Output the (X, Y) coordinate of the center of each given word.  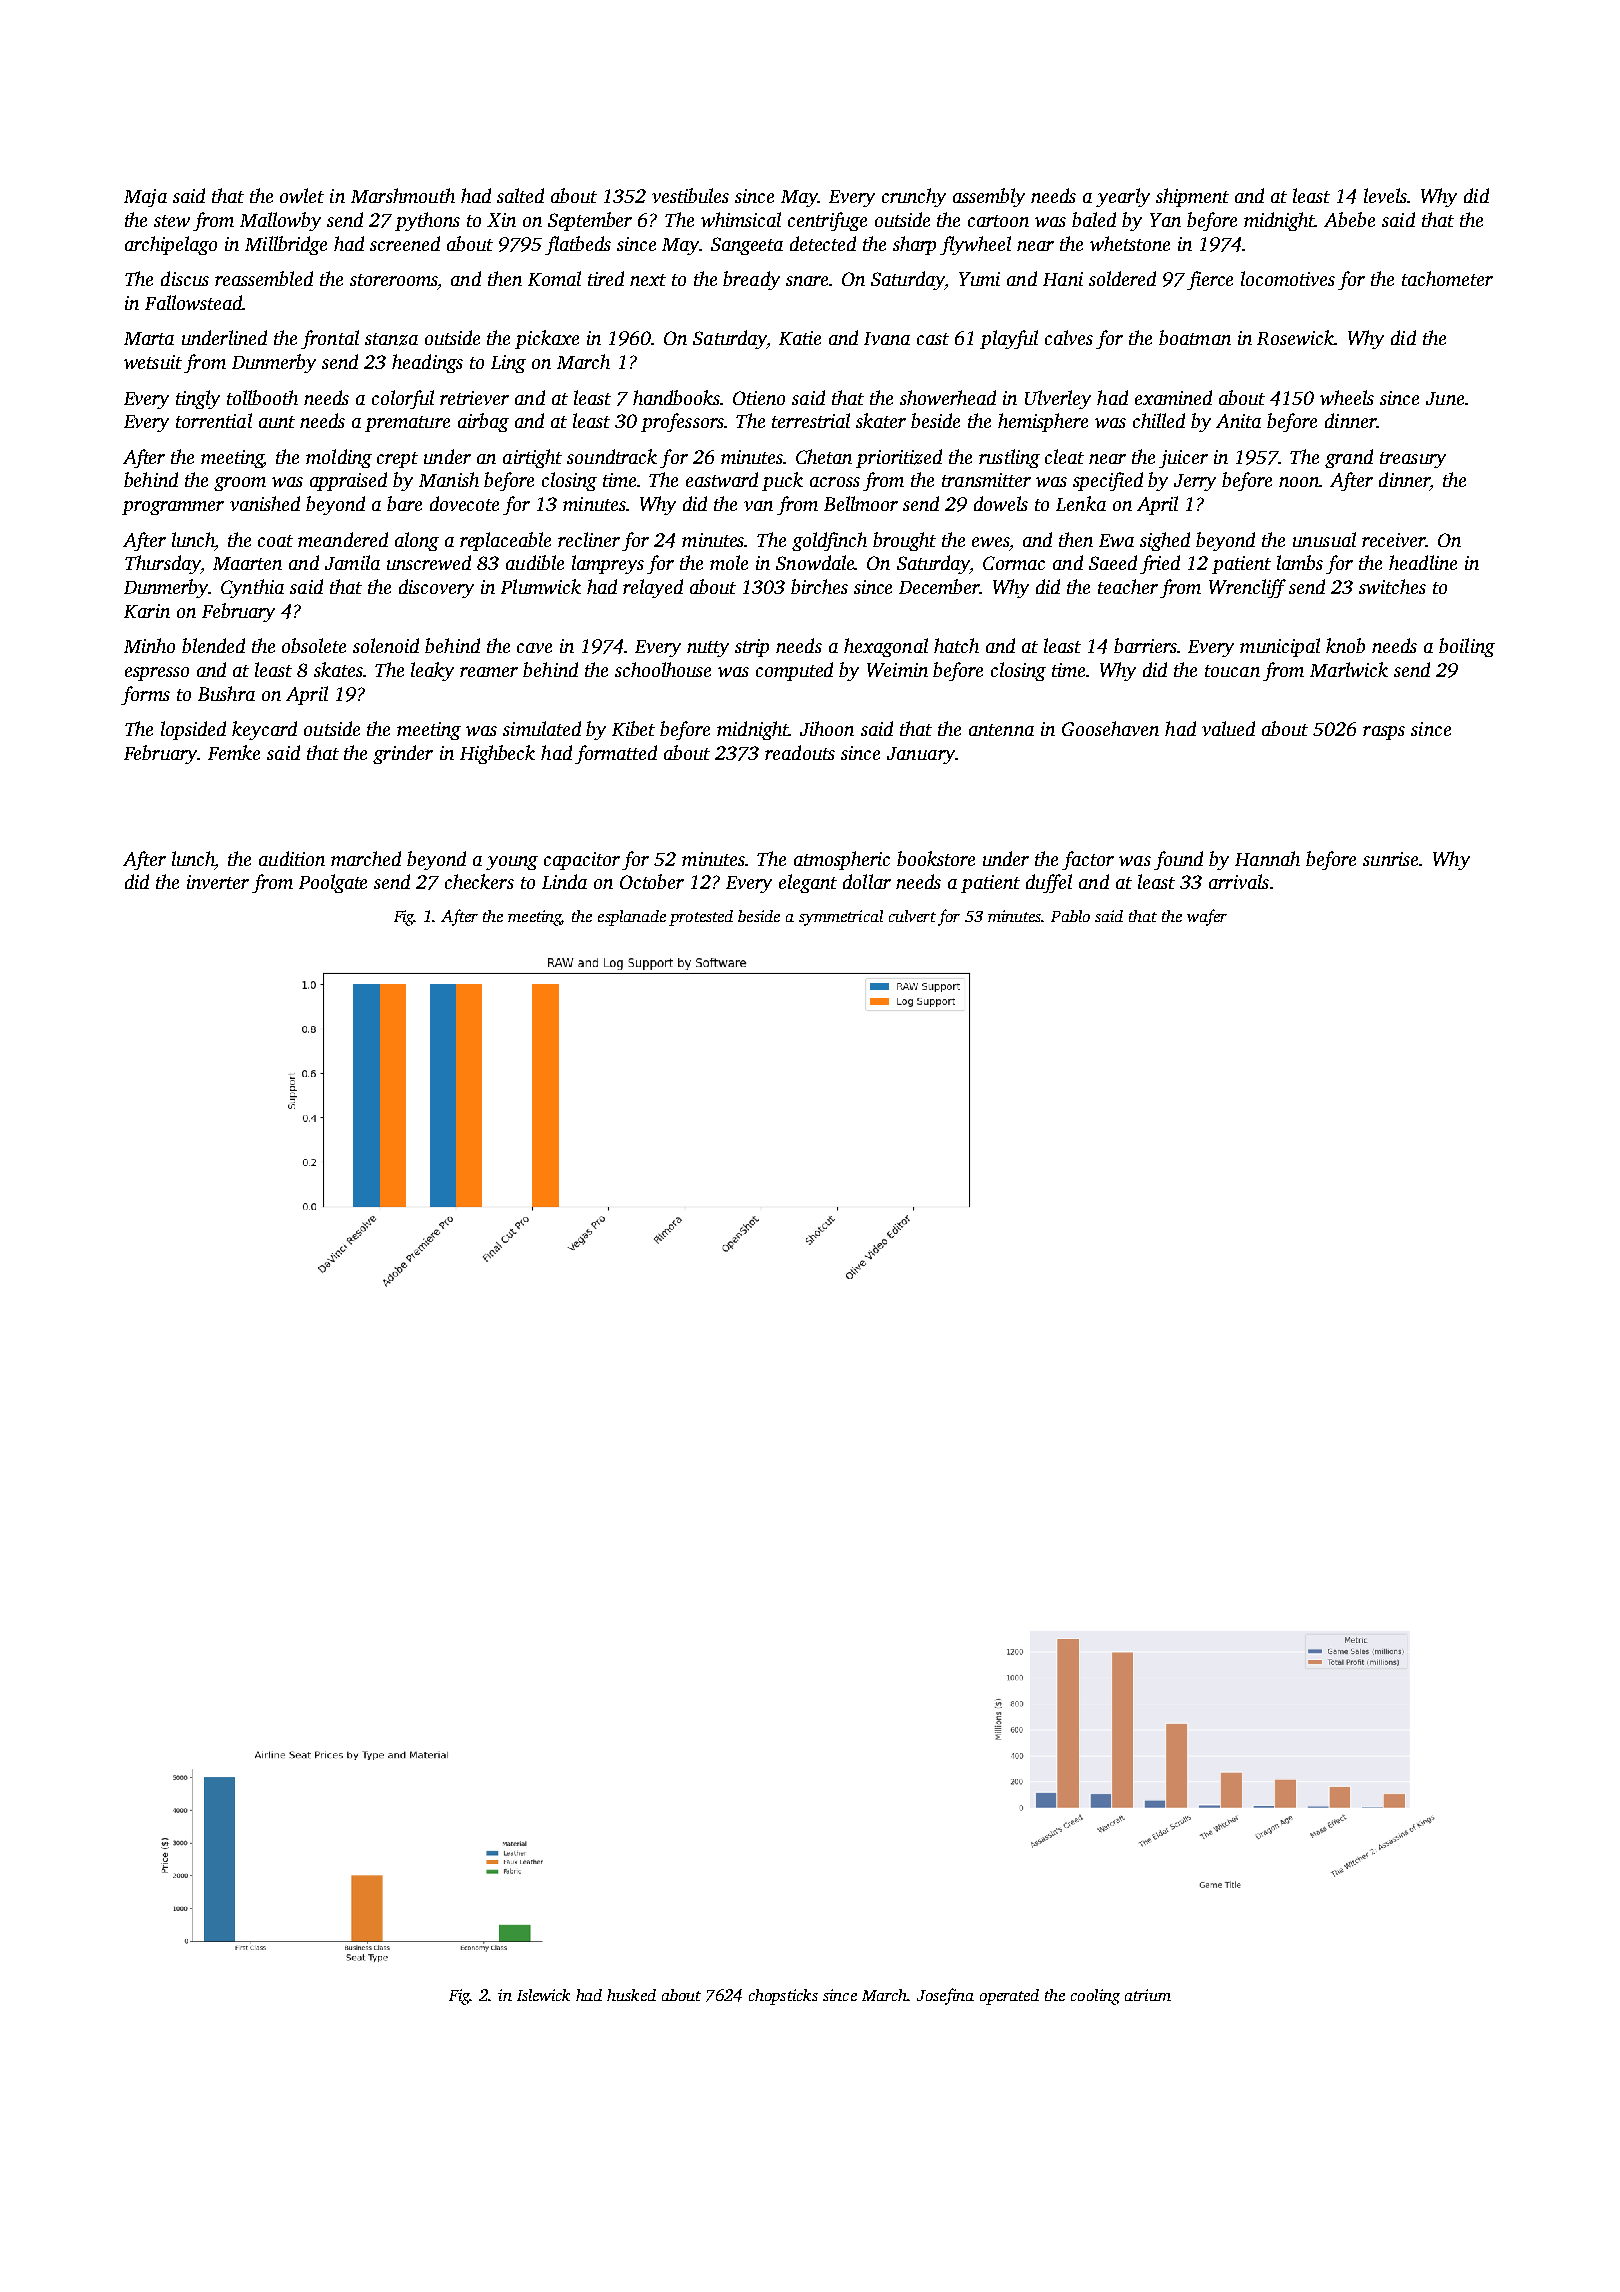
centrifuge (827, 221)
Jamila (352, 562)
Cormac (1014, 563)
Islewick (543, 1995)
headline (1423, 562)
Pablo (1070, 916)
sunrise (1391, 859)
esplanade (632, 918)
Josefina (945, 1996)
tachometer (1447, 278)
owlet (302, 195)
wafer (1207, 917)
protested (701, 918)
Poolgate (333, 883)
